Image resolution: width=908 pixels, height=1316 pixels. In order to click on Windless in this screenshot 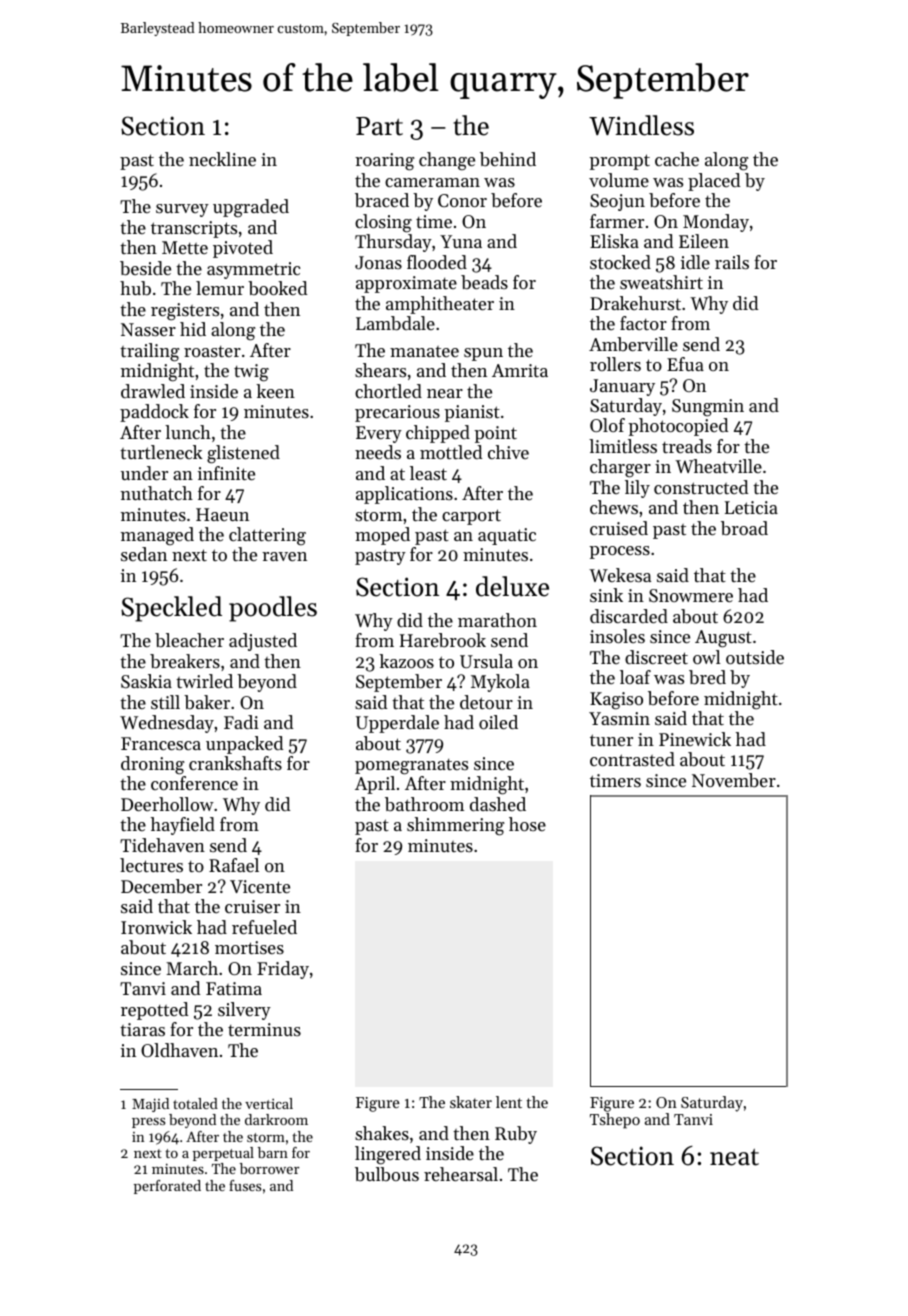, I will do `click(641, 125)`.
